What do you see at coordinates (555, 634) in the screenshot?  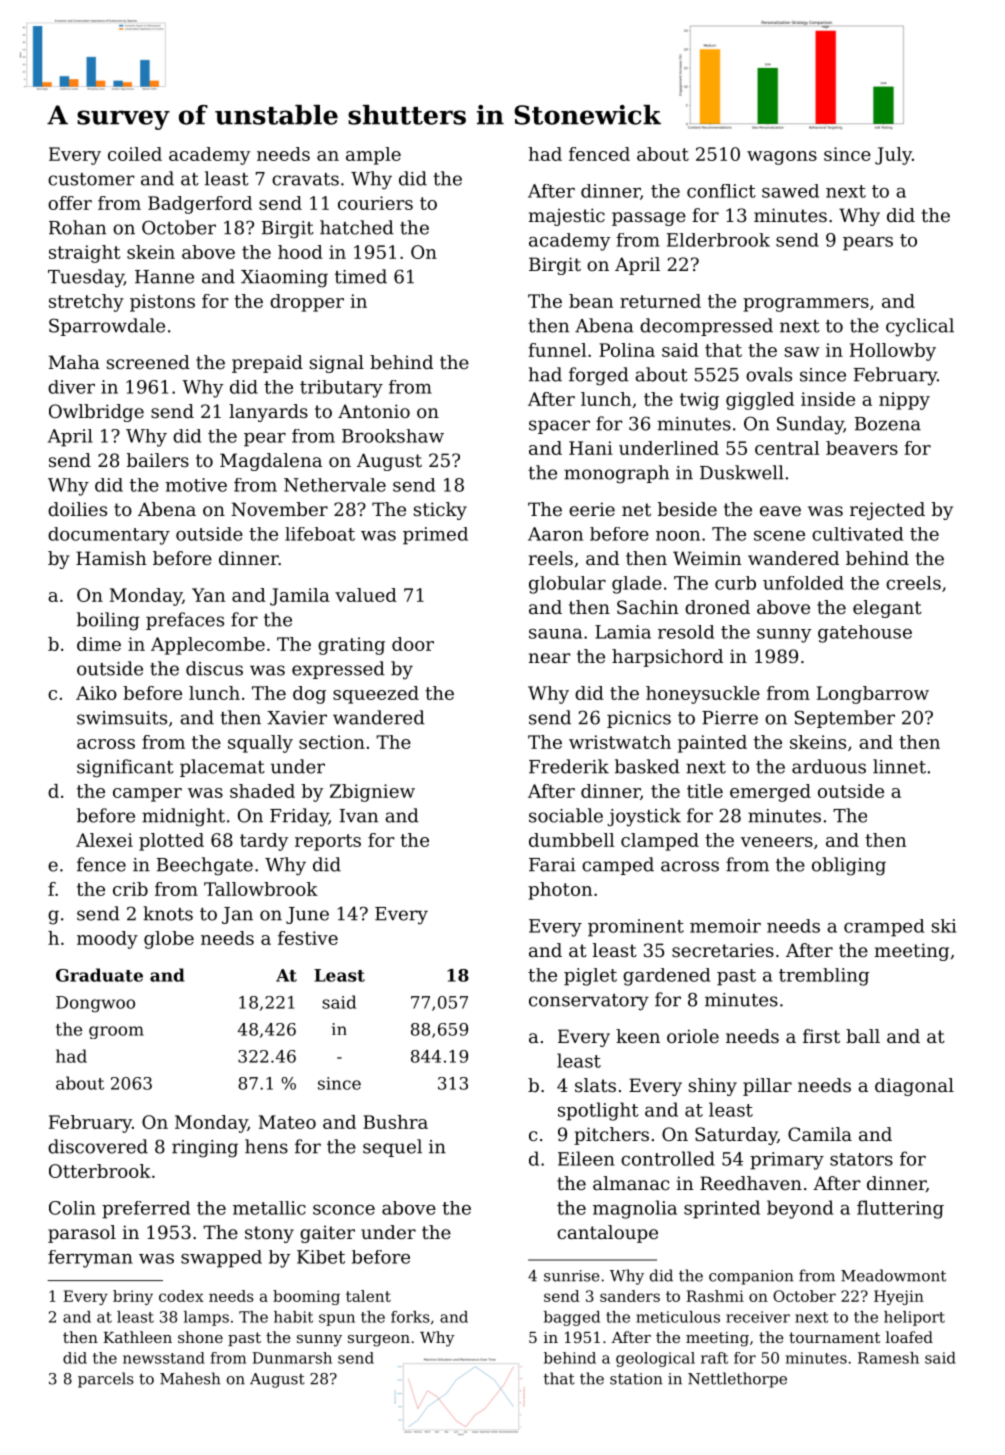 I see `sauna` at bounding box center [555, 634].
